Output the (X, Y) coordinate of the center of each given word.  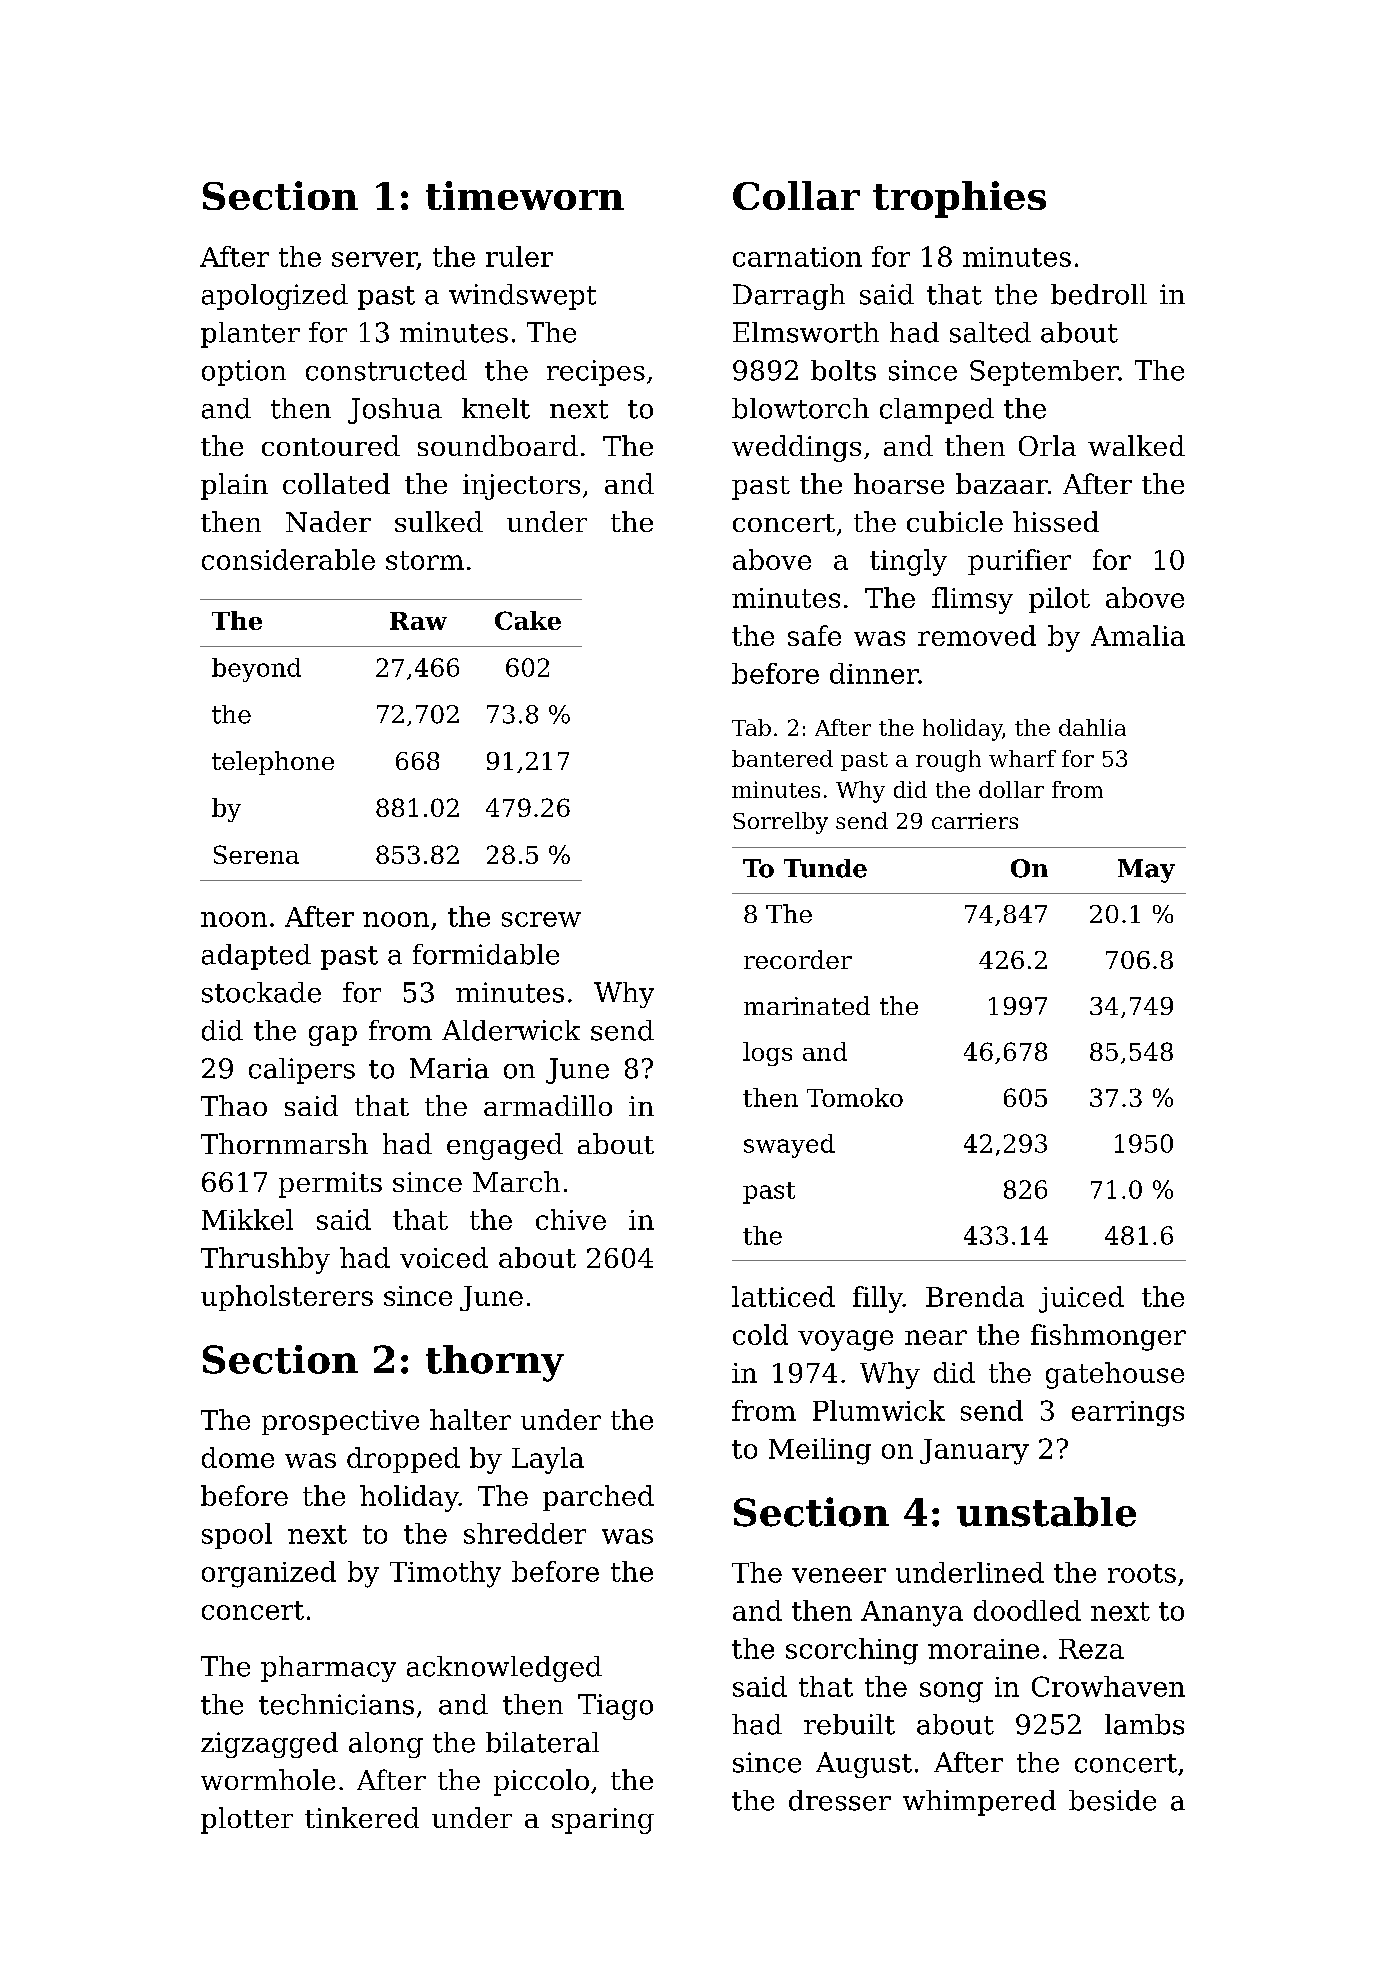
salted (990, 332)
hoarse (899, 483)
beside (1112, 1800)
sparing (603, 1821)
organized (269, 1574)
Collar (796, 195)
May (1146, 871)
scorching (852, 1651)
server (374, 259)
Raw (418, 621)
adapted (256, 957)
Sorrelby (780, 823)
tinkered (362, 1817)
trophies (959, 199)
